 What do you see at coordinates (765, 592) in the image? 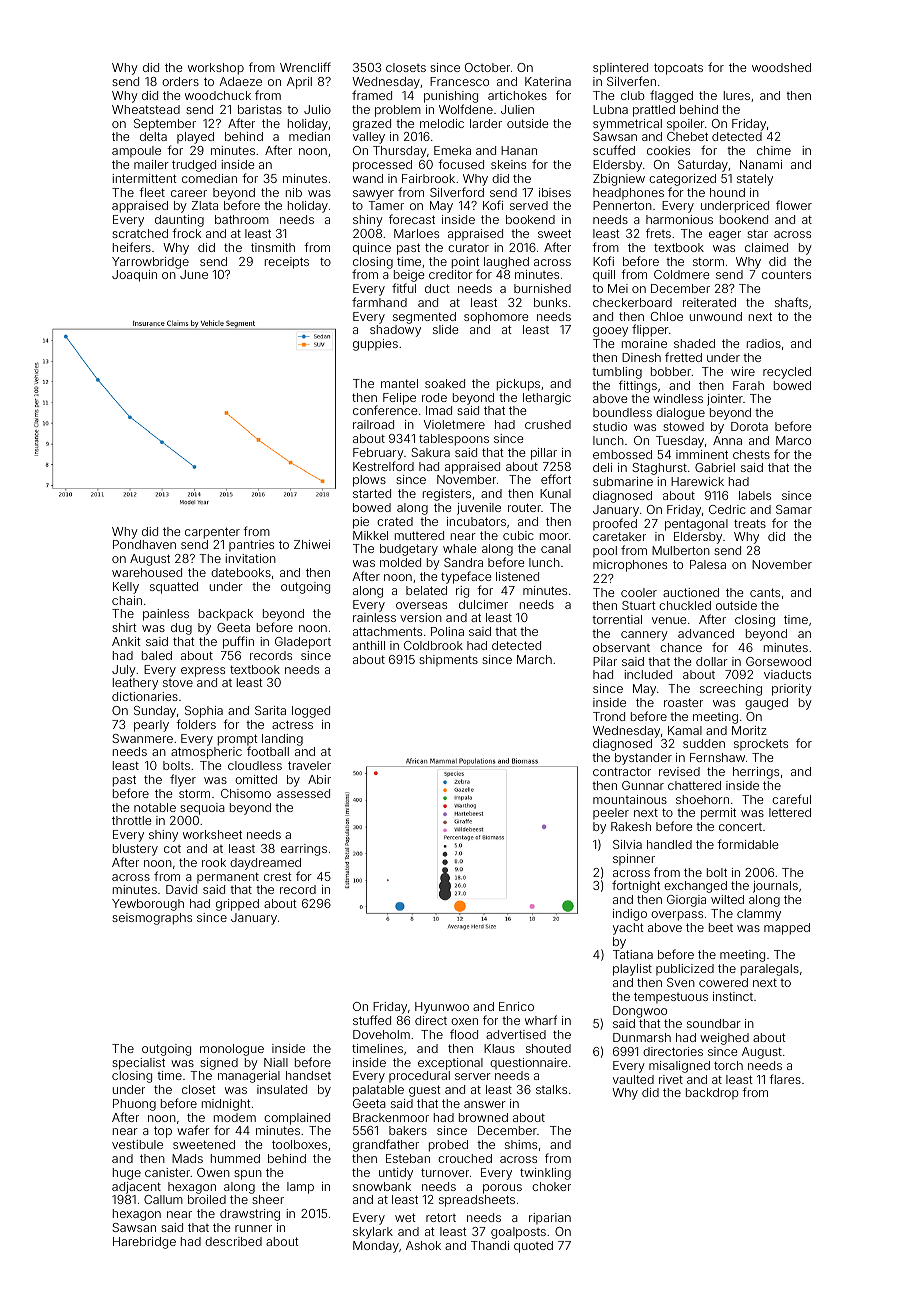
I see `cants` at bounding box center [765, 592].
